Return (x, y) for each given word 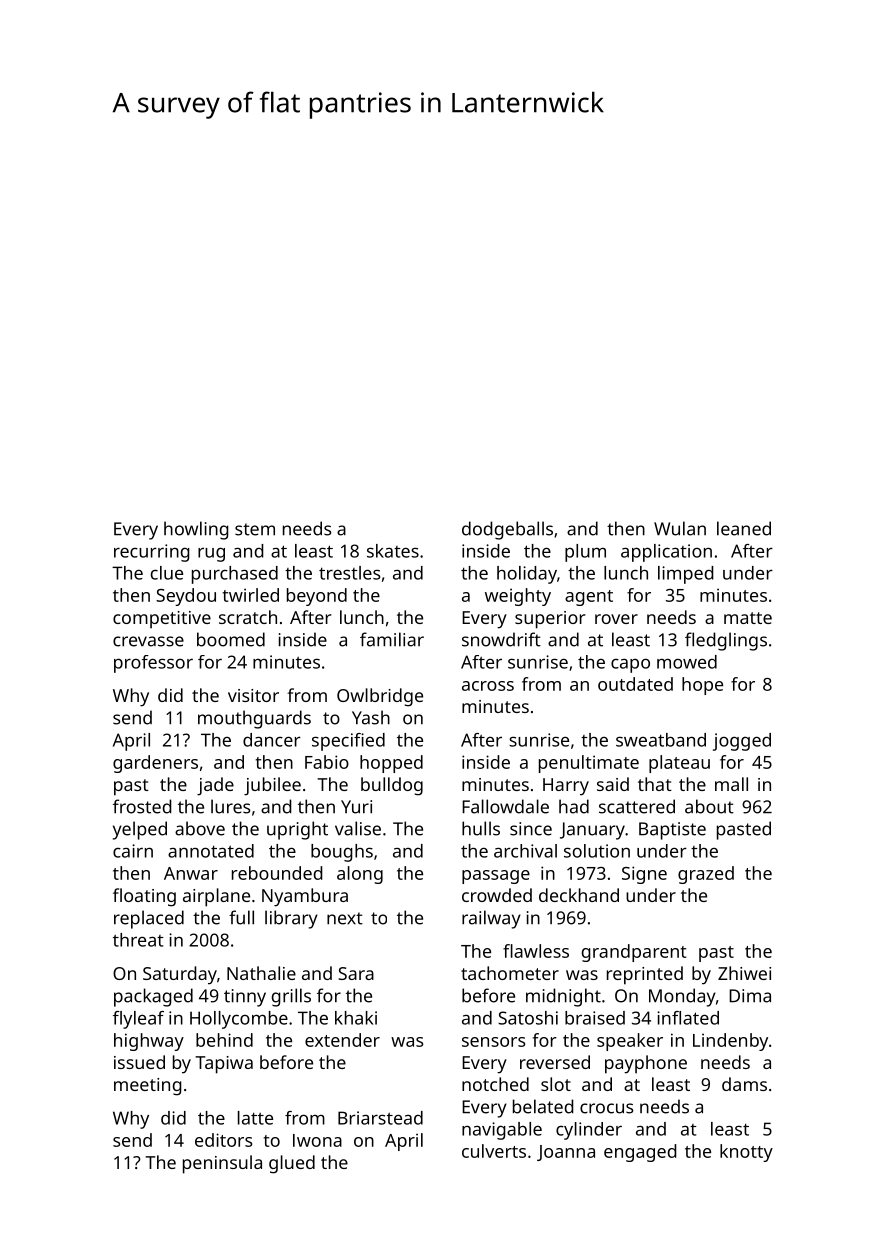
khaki (356, 1018)
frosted (142, 806)
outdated (635, 684)
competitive (162, 620)
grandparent (634, 953)
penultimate (589, 764)
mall (731, 784)
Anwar (191, 873)
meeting (148, 1087)
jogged (742, 742)
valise (358, 828)
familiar (392, 639)
